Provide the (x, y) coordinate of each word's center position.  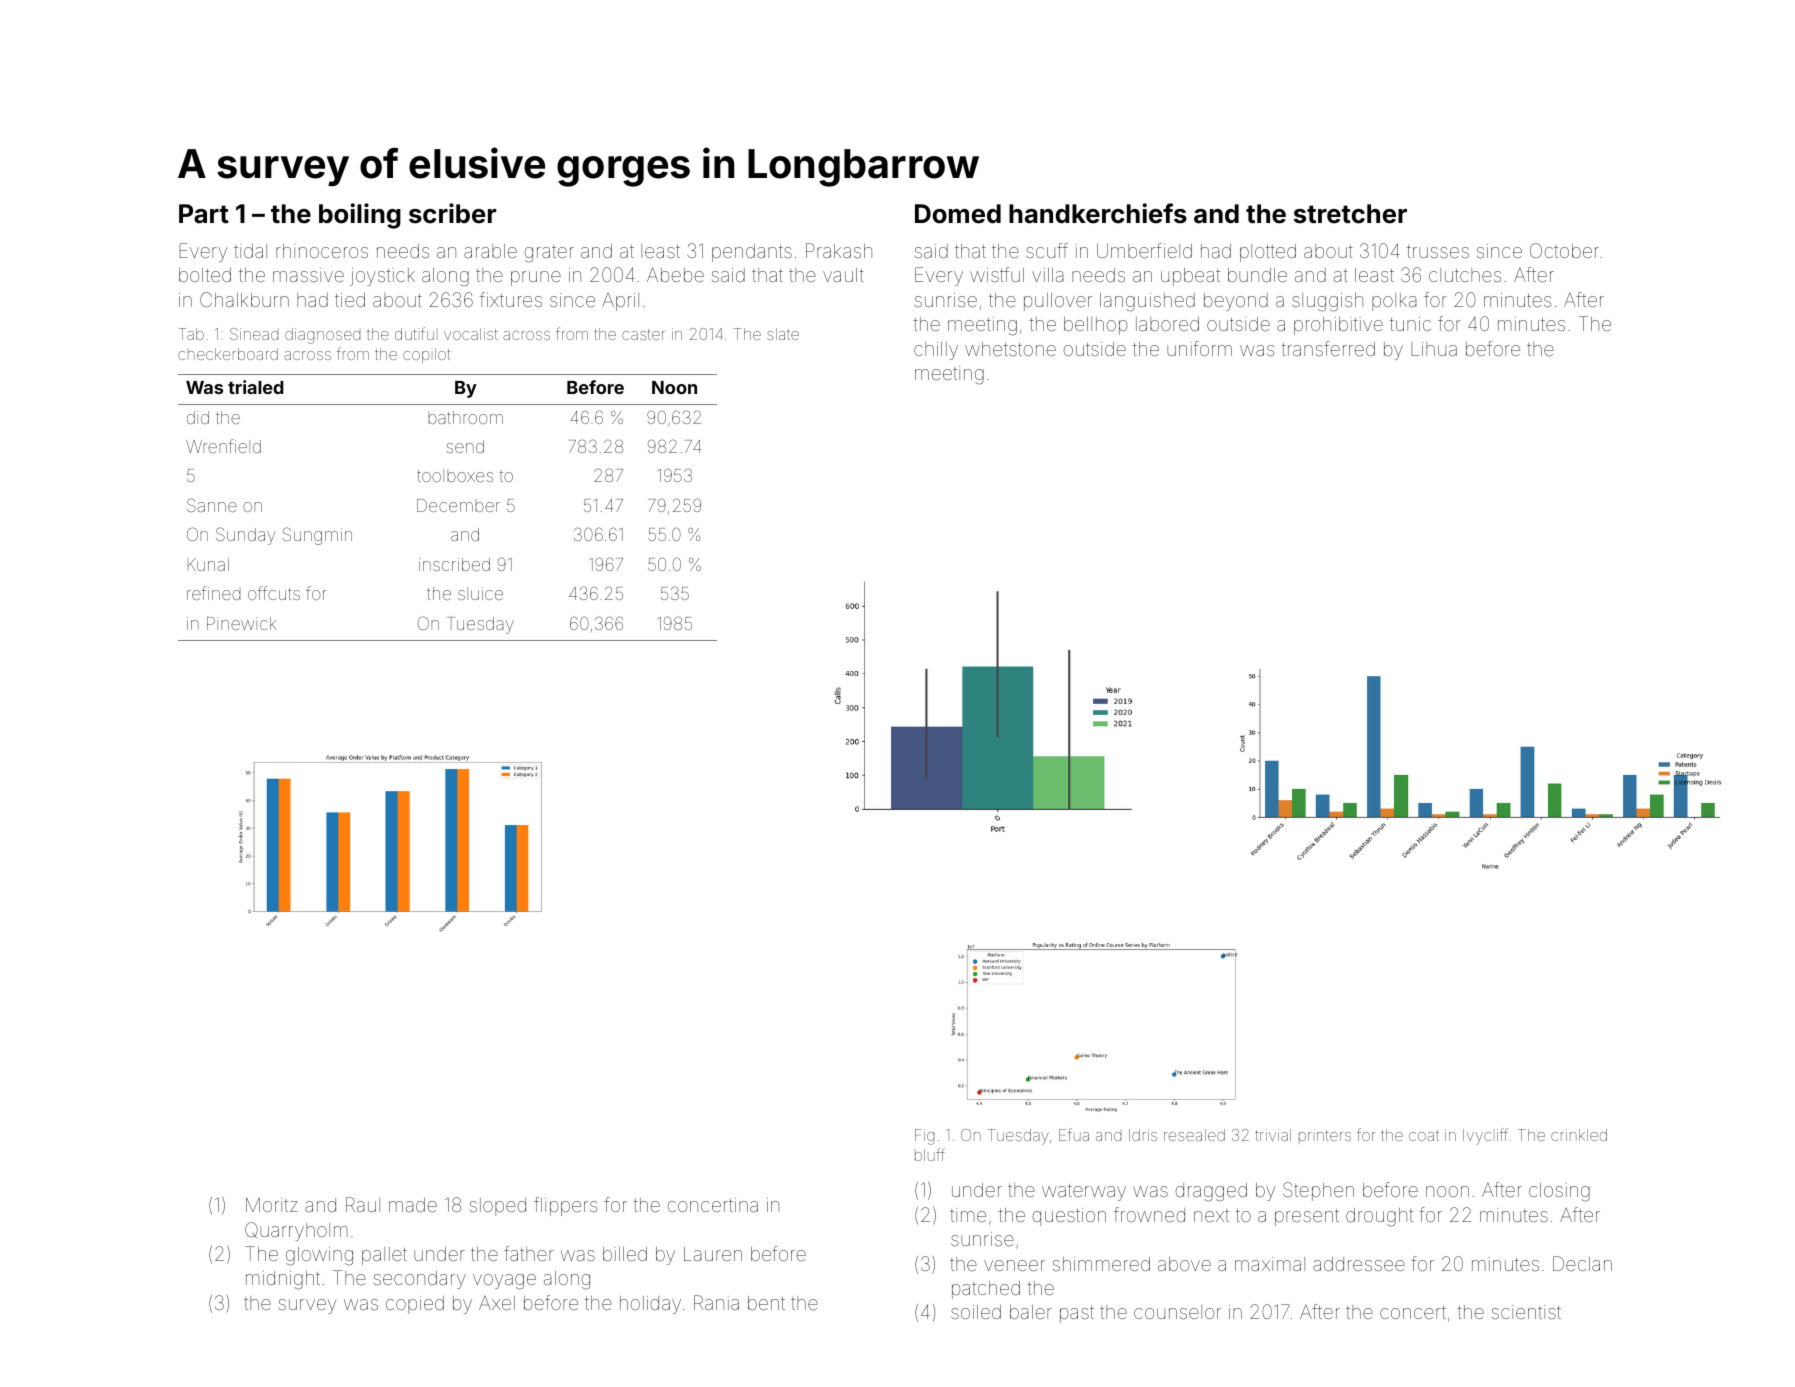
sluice (480, 593)
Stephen (1318, 1191)
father (529, 1253)
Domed (958, 214)
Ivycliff (1485, 1136)
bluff (930, 1154)
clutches (1465, 275)
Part (204, 214)
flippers (565, 1206)
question (1069, 1217)
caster (643, 334)
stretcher (1350, 214)
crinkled (1579, 1135)
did (198, 417)
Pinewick (242, 623)
